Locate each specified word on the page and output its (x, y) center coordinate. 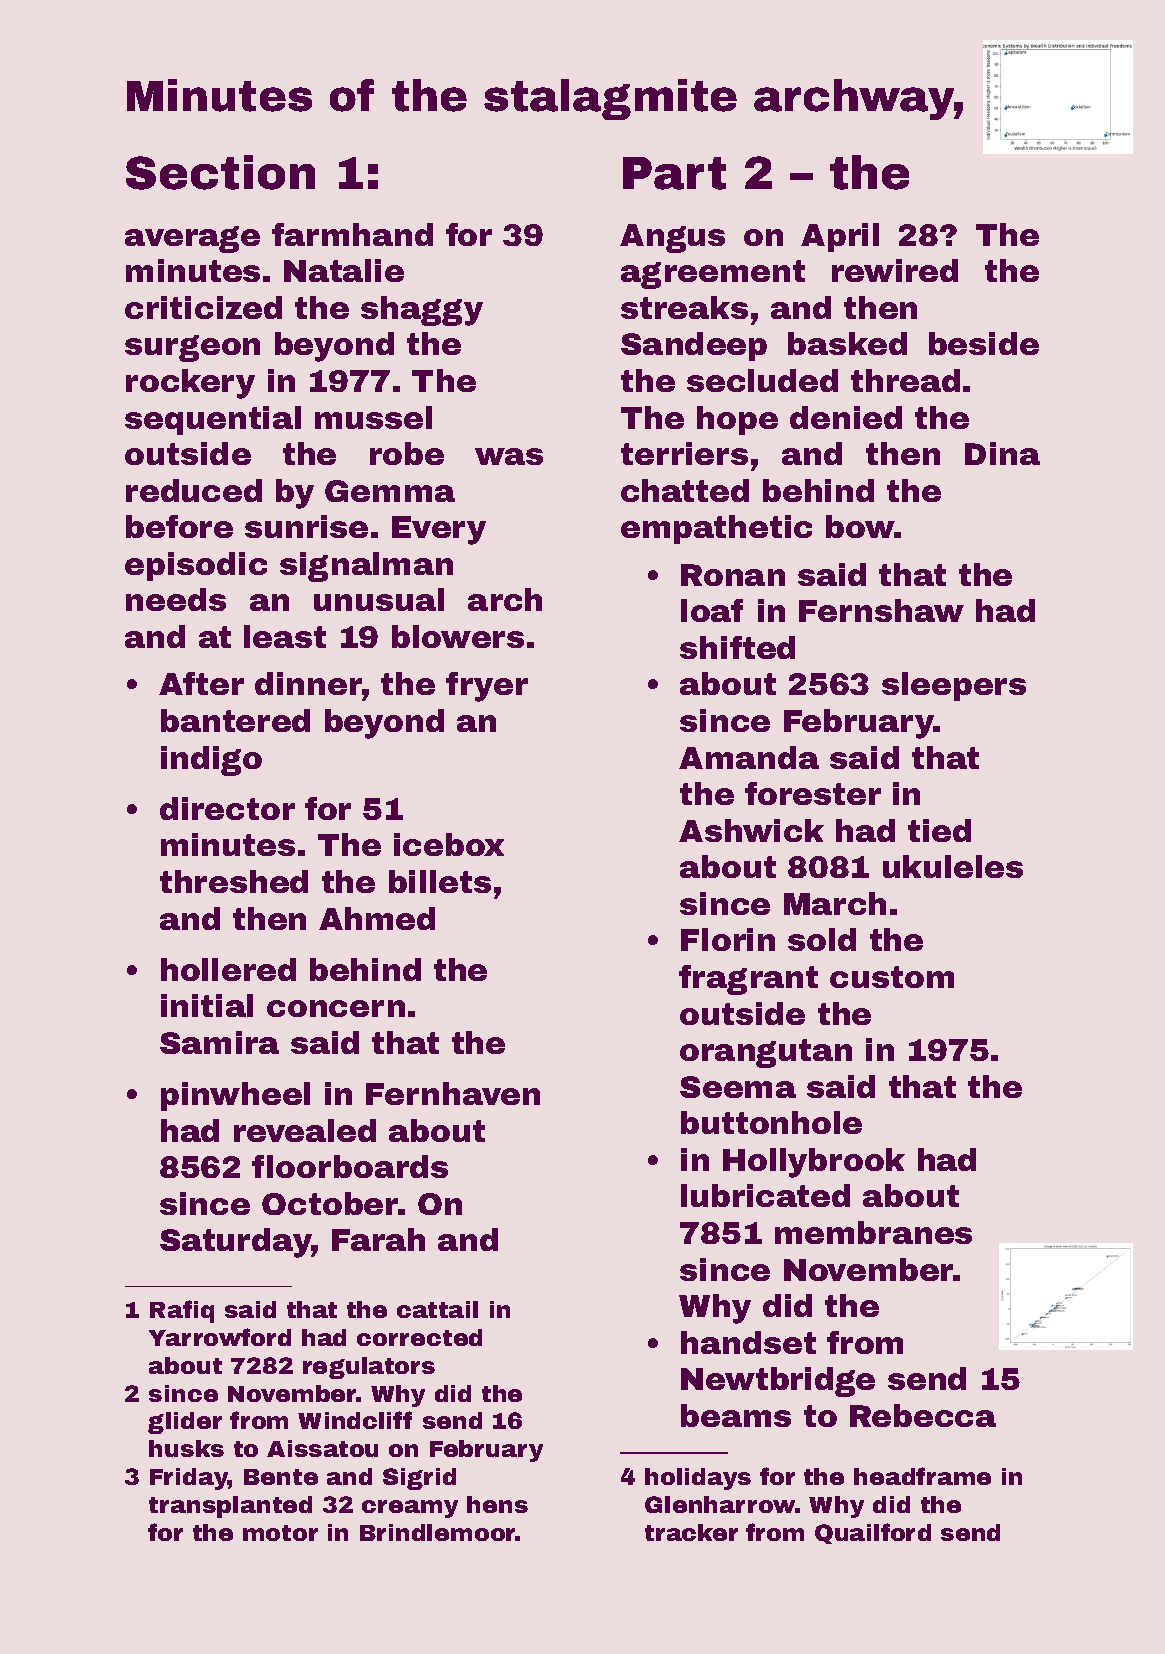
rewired (895, 270)
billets (440, 881)
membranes (873, 1232)
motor (280, 1533)
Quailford (873, 1533)
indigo (211, 761)
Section (220, 172)
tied (939, 830)
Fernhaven (453, 1093)
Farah (378, 1239)
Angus (672, 238)
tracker (691, 1532)
